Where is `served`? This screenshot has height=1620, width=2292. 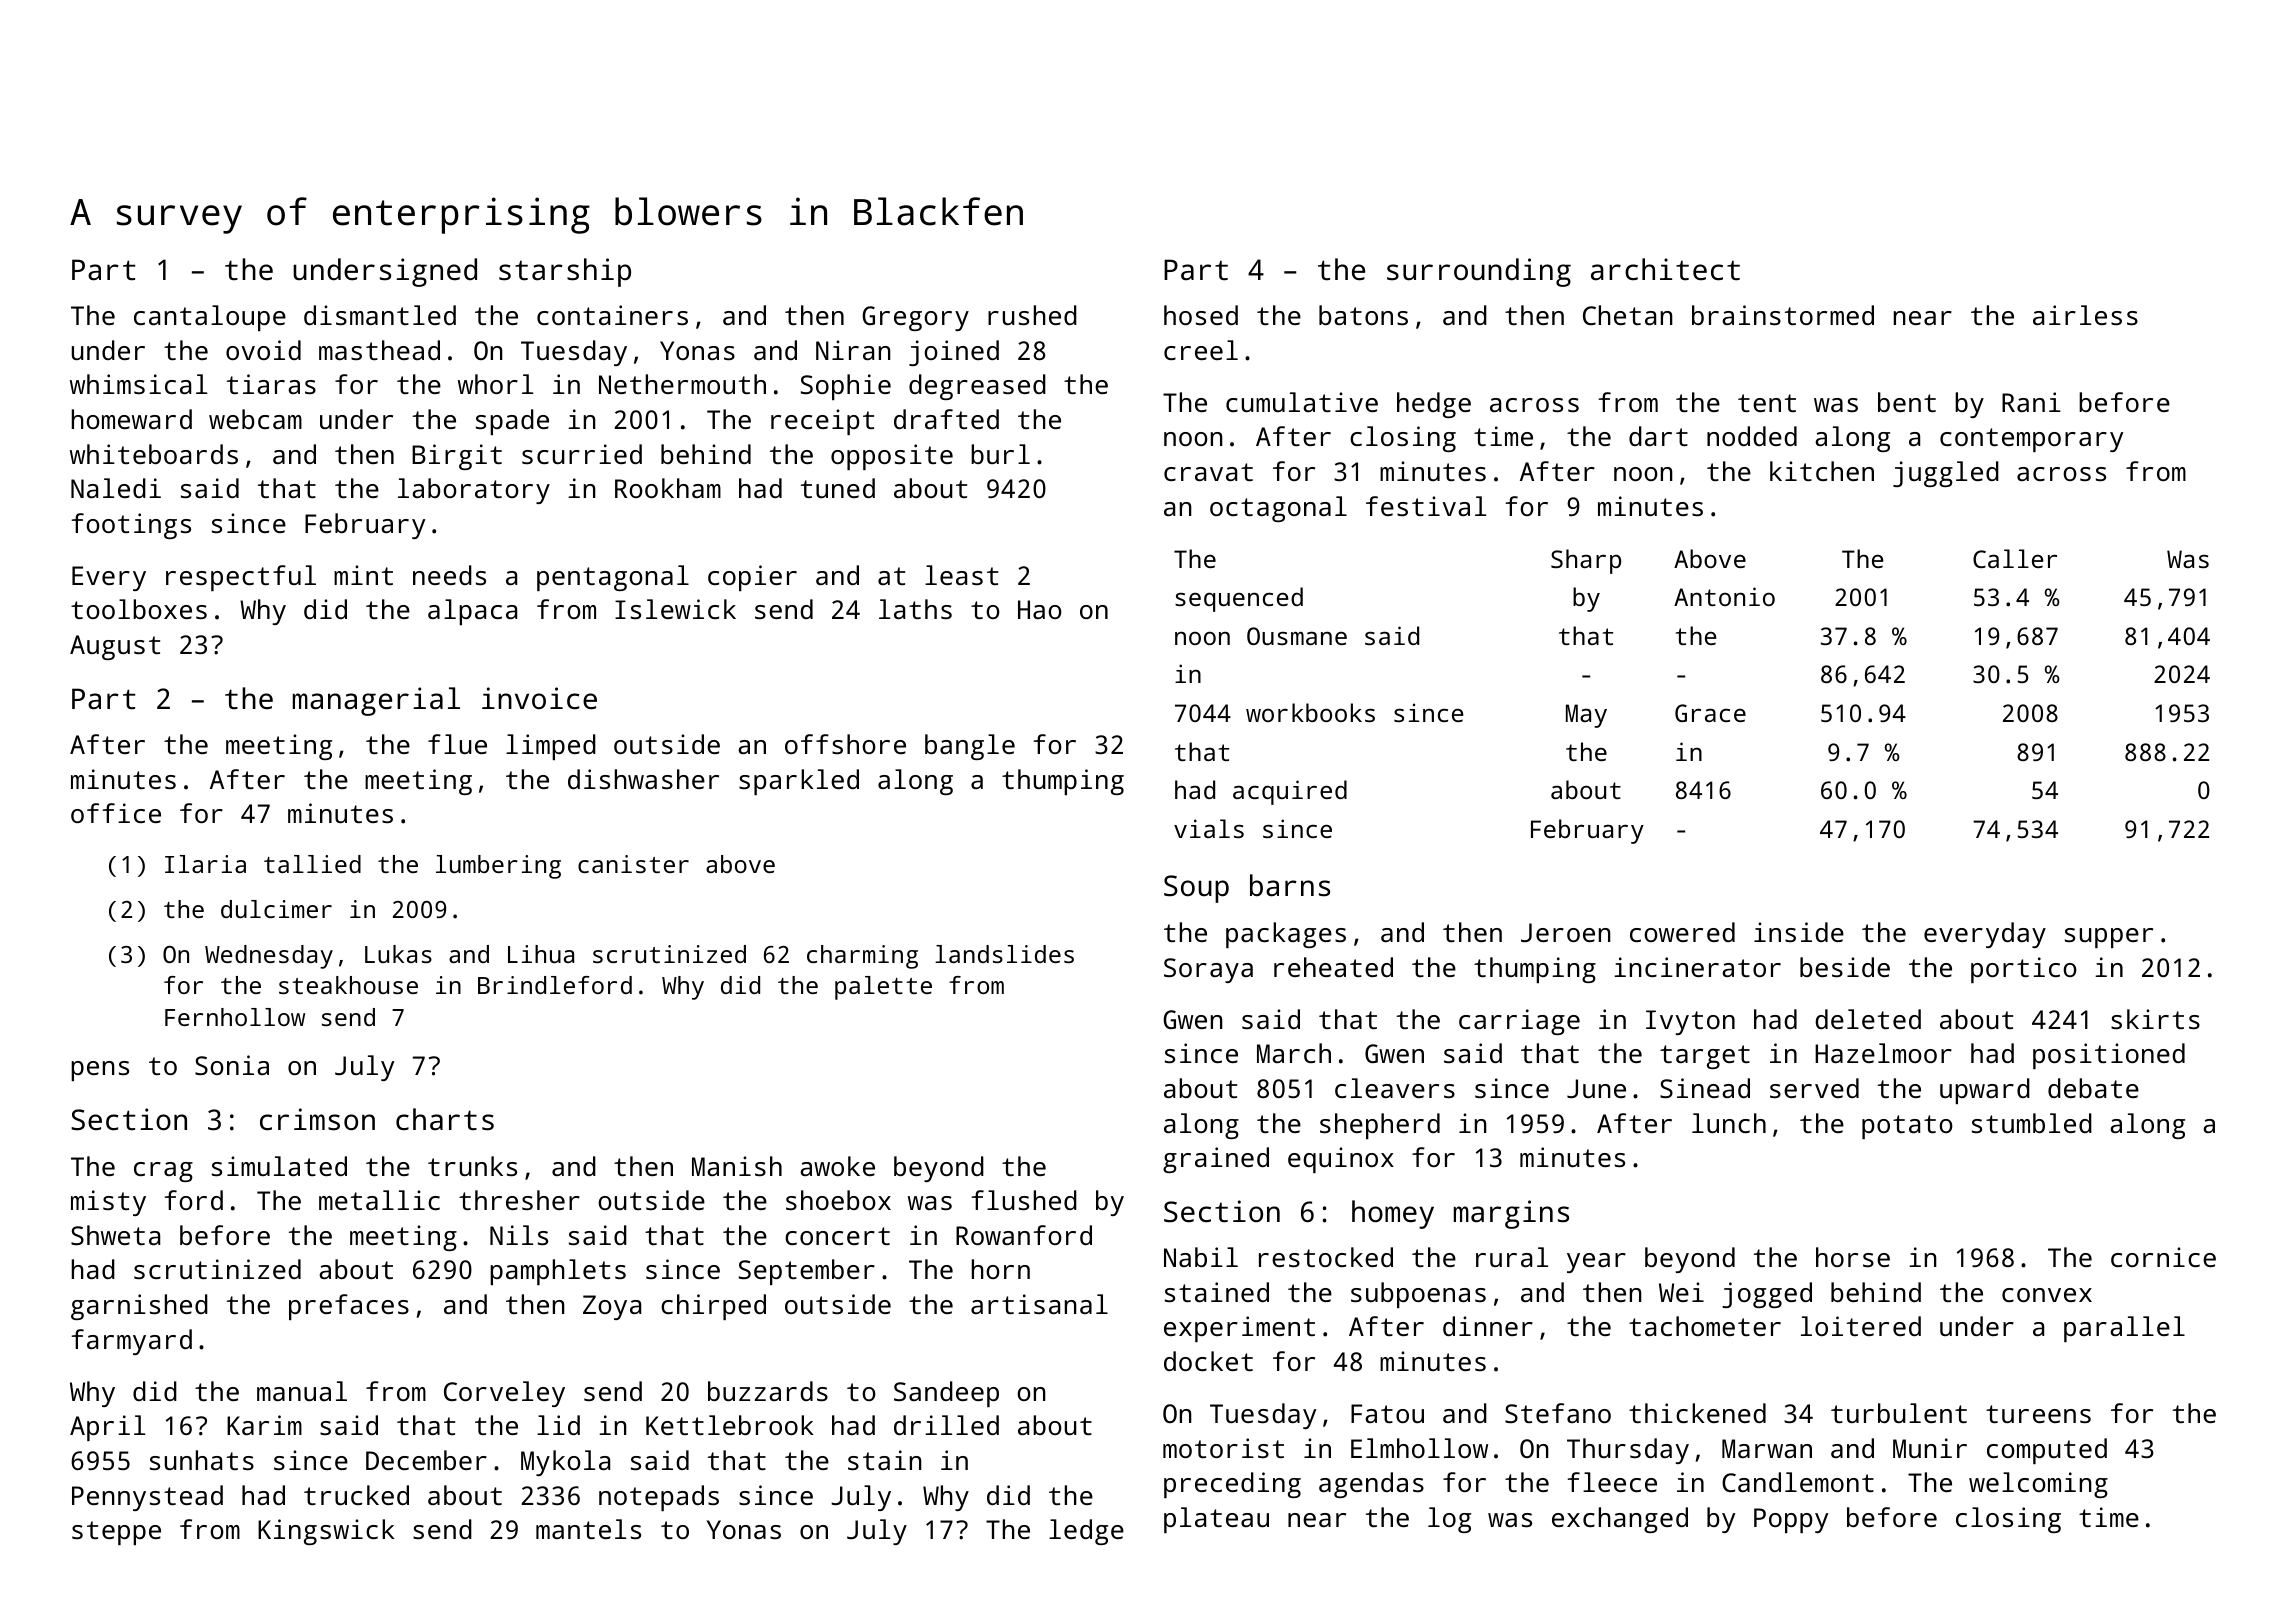
served is located at coordinates (1814, 1088).
